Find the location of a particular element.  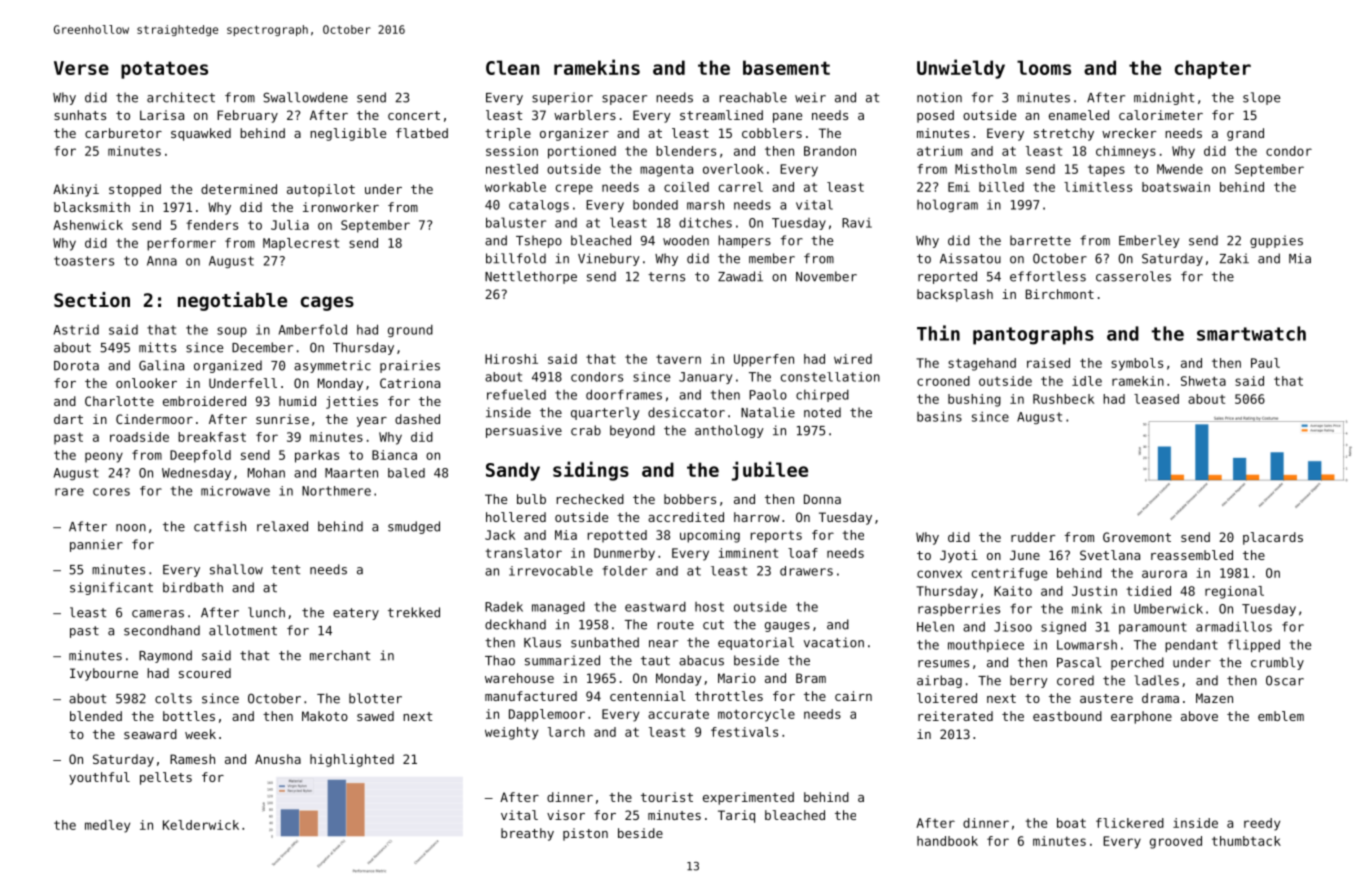

Unwieldy is located at coordinates (961, 69).
